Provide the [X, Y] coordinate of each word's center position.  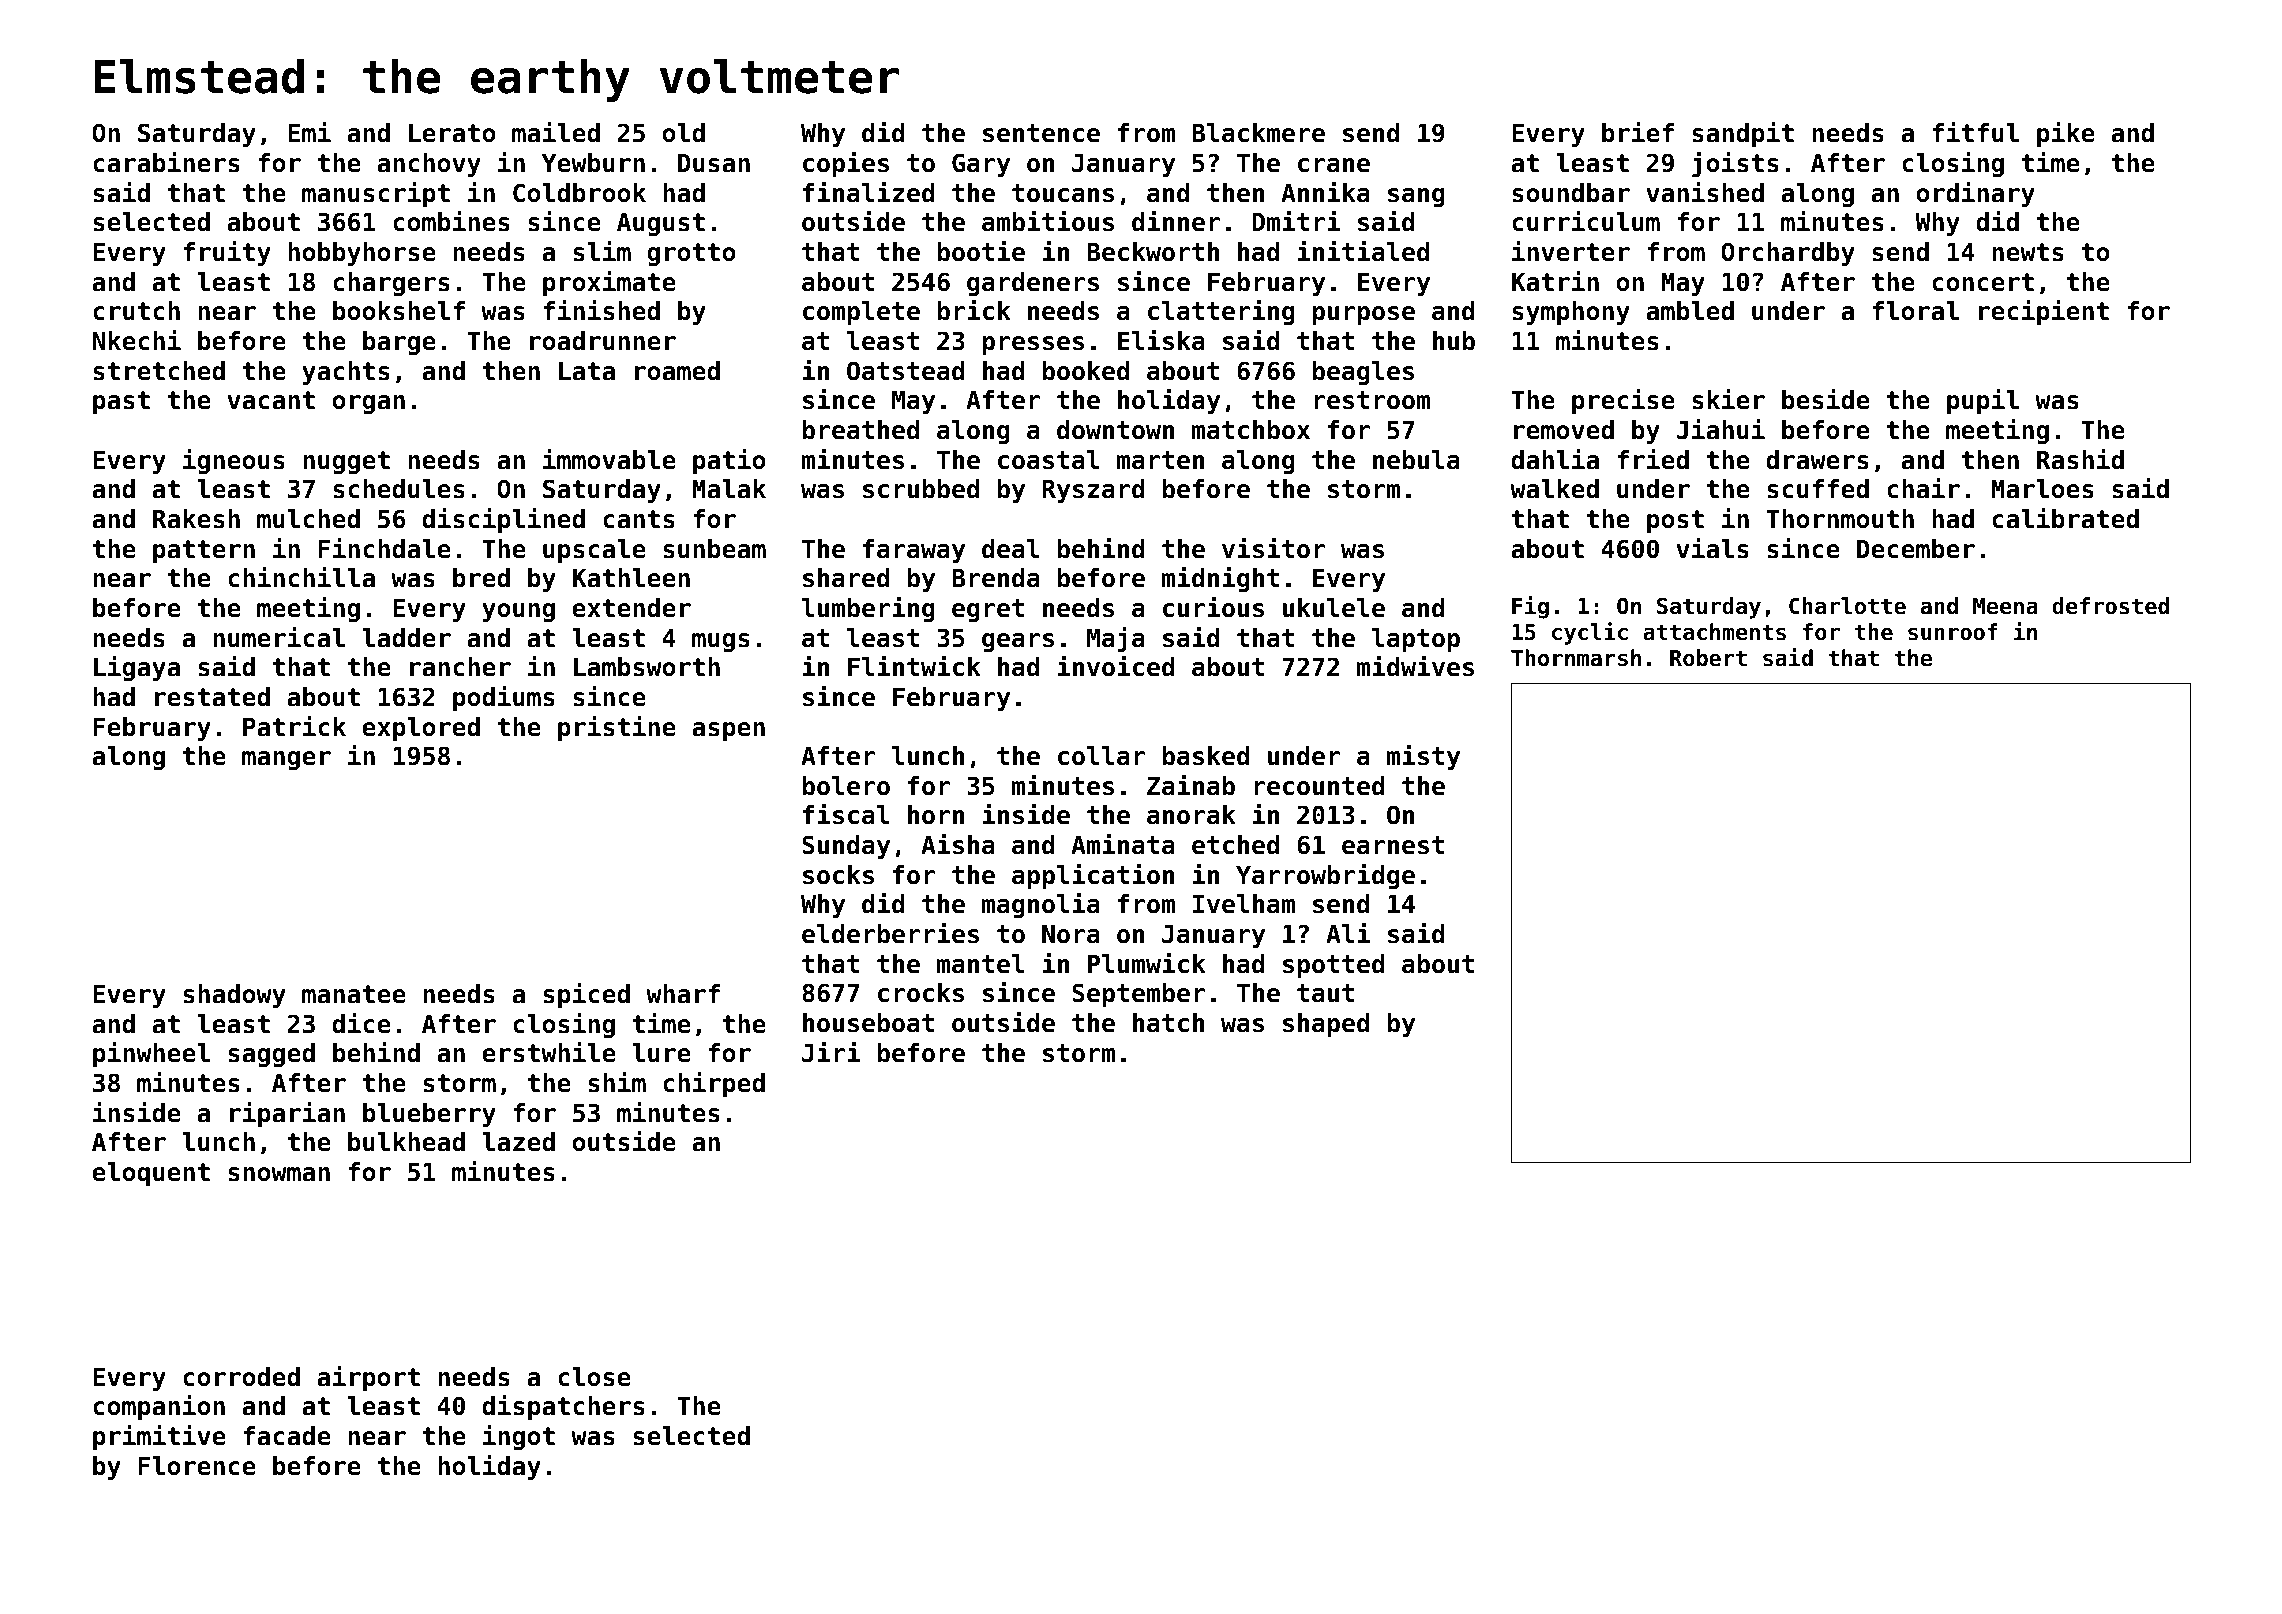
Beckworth [1153, 252]
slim [602, 251]
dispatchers [563, 1407]
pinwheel [151, 1054]
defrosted [2110, 606]
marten [1160, 460]
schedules [399, 489]
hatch [1168, 1023]
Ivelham [1244, 904]
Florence [197, 1466]
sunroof [1953, 632]
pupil [1983, 401]
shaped [1326, 1025]
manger [286, 760]
